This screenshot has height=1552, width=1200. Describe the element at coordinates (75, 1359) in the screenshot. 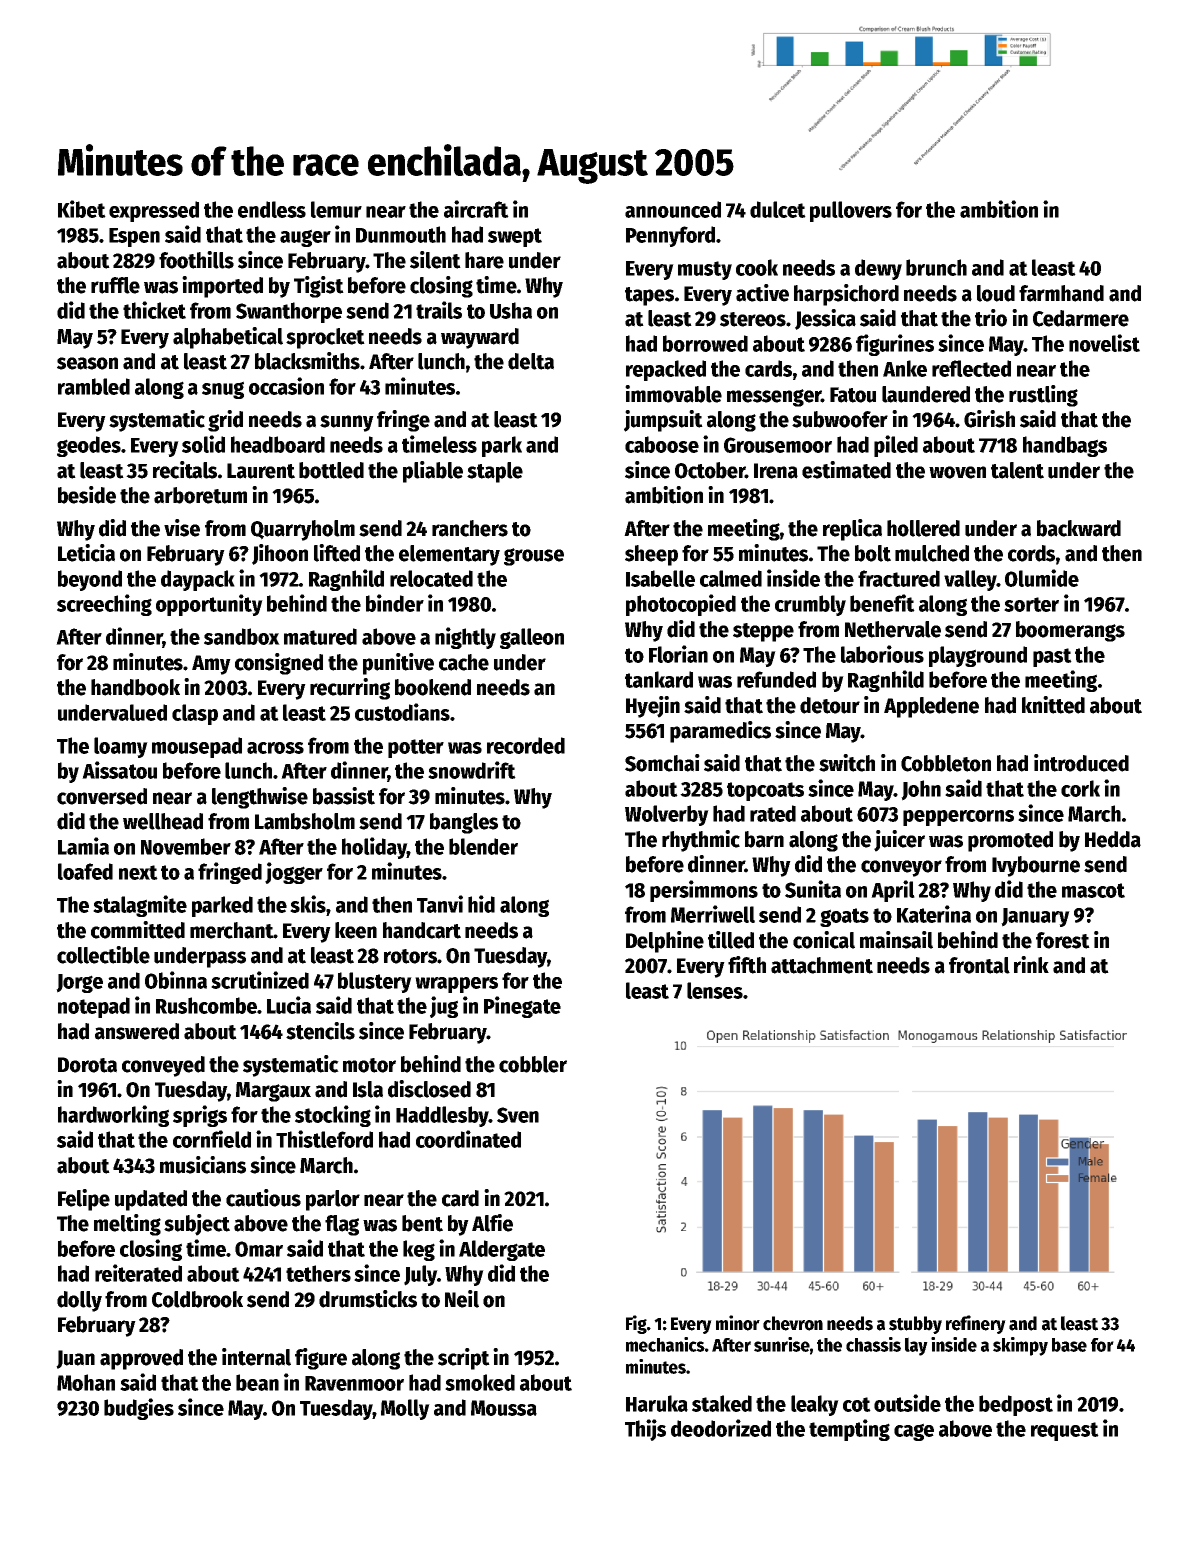

I see `Juan` at that location.
